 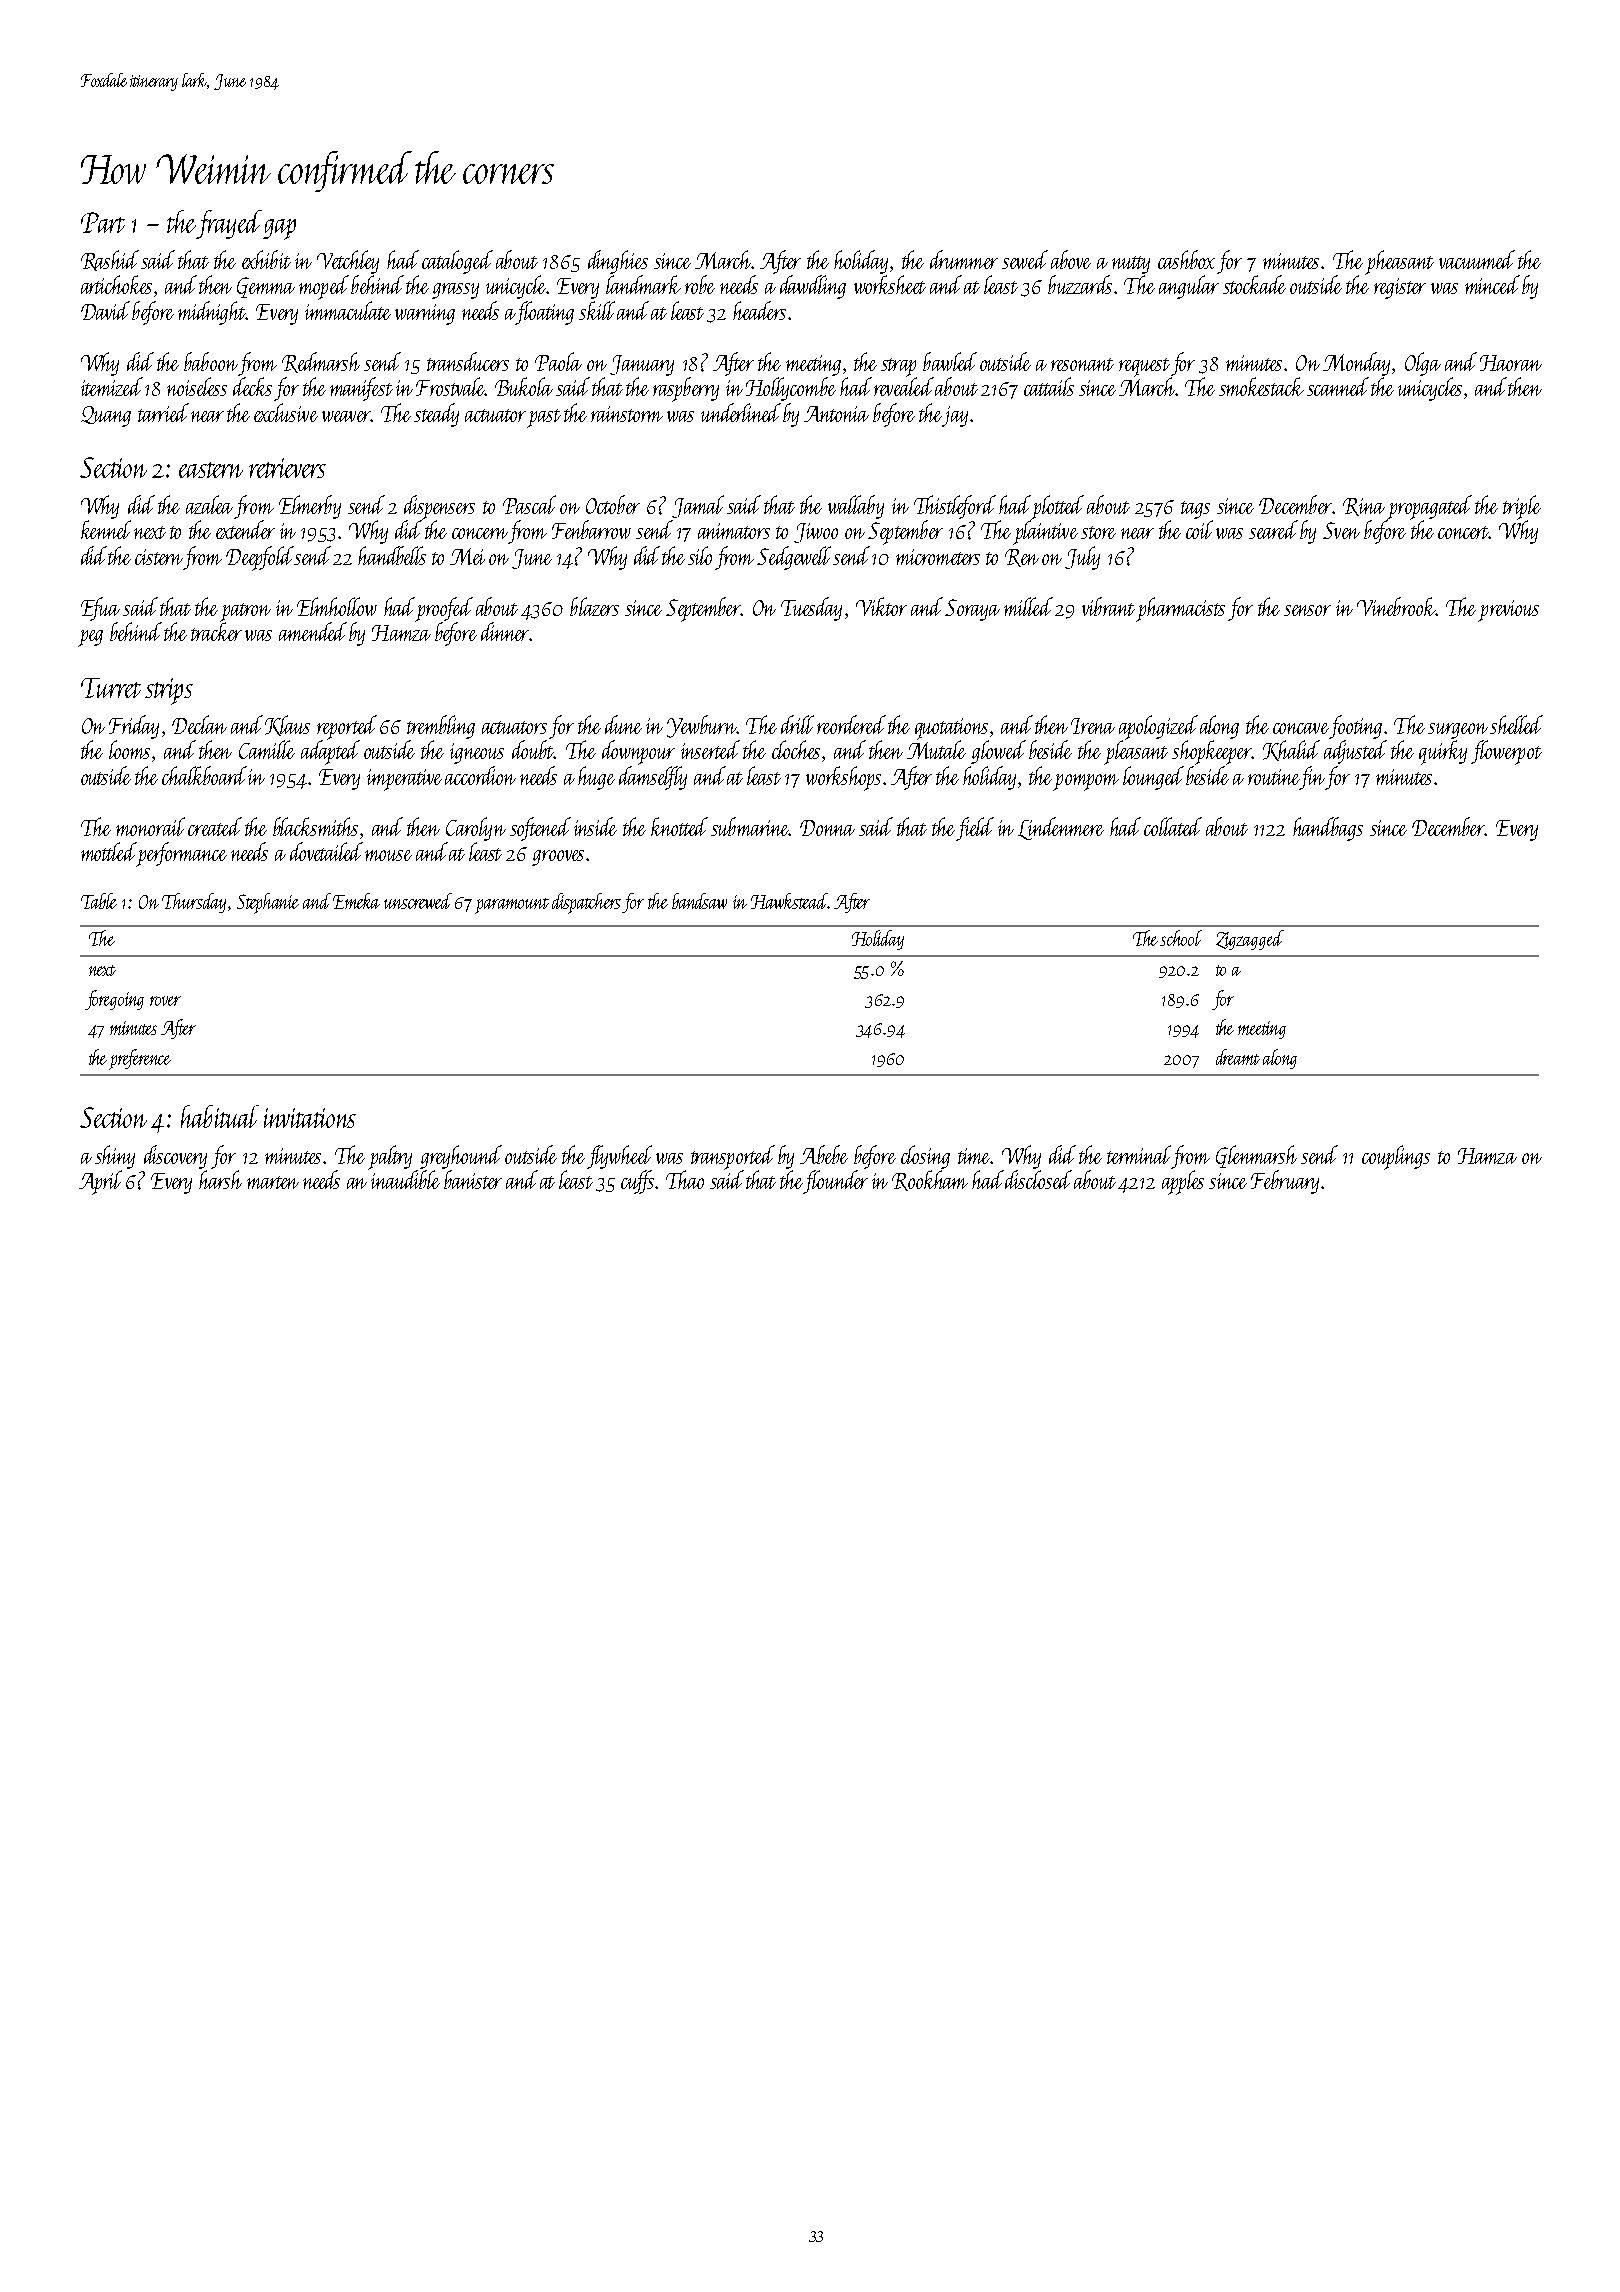 I want to click on dinghies, so click(x=618, y=262).
